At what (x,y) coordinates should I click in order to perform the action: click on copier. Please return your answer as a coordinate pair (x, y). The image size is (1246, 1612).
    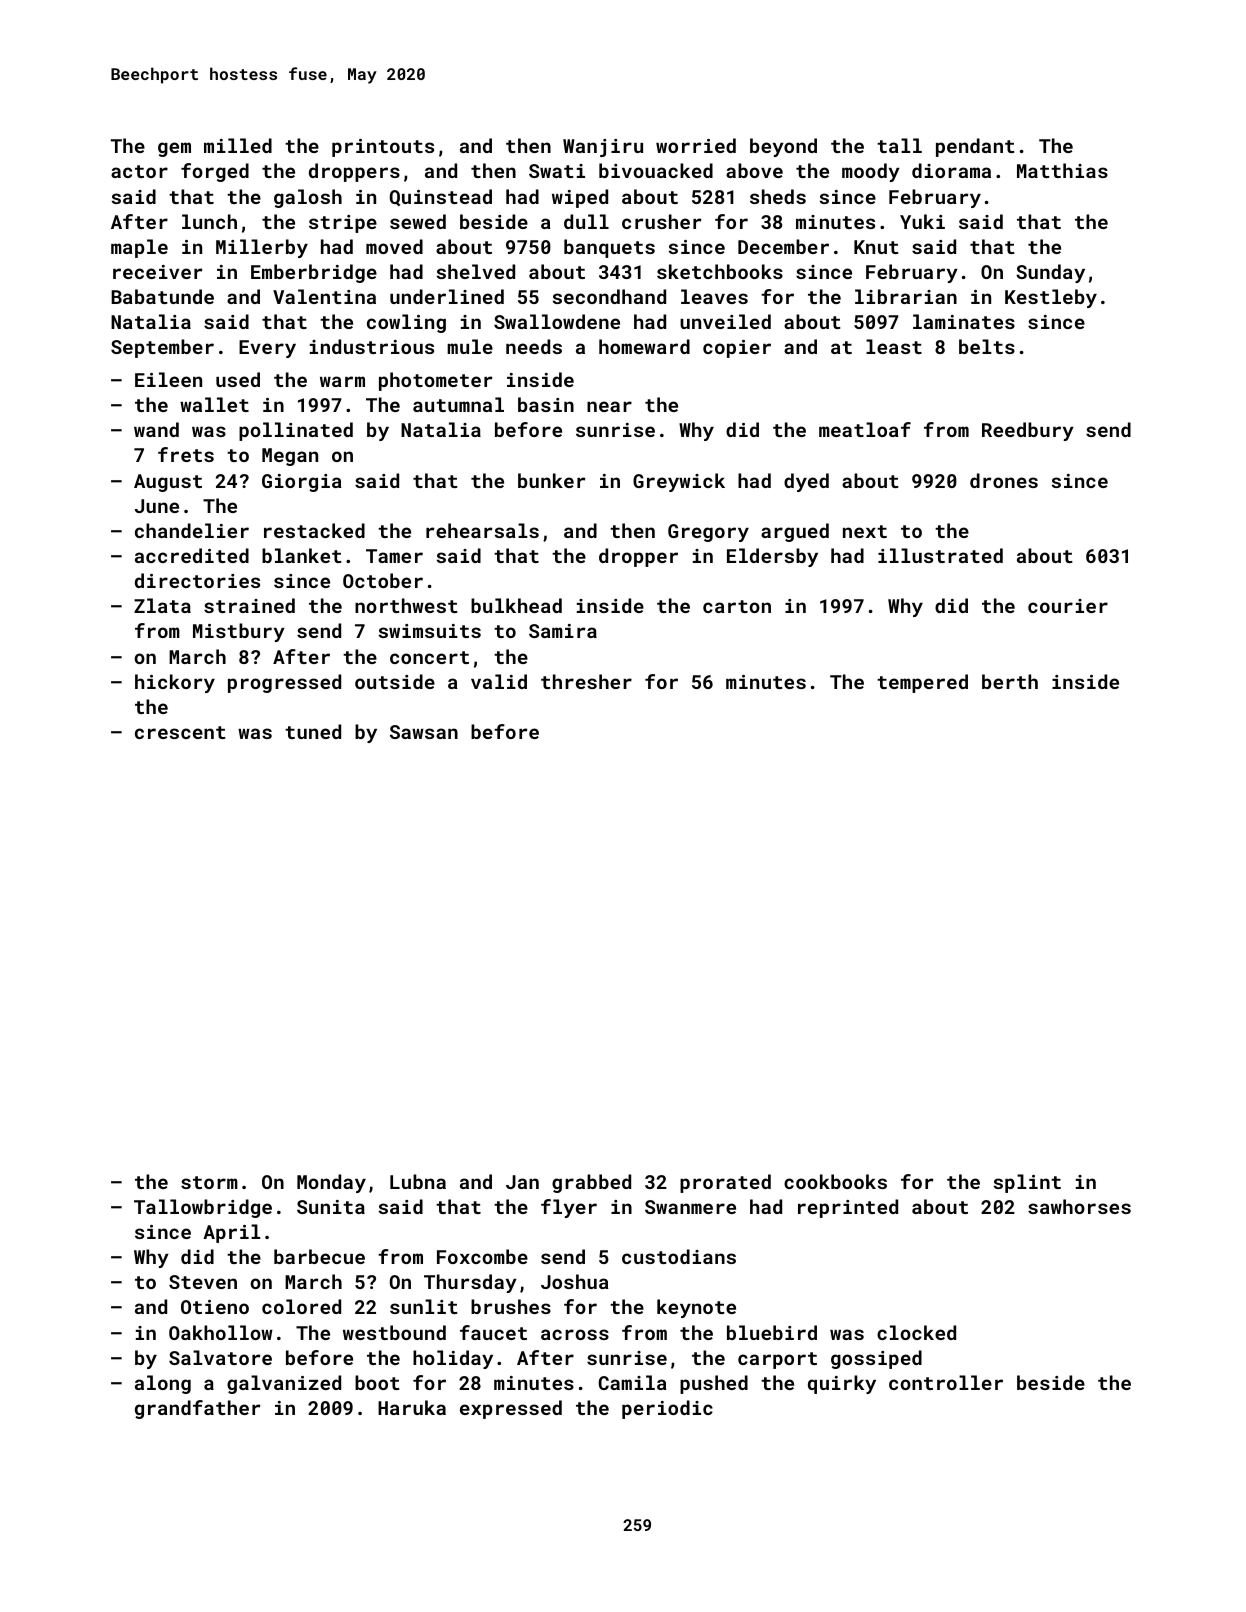
    Looking at the image, I should click on (737, 349).
